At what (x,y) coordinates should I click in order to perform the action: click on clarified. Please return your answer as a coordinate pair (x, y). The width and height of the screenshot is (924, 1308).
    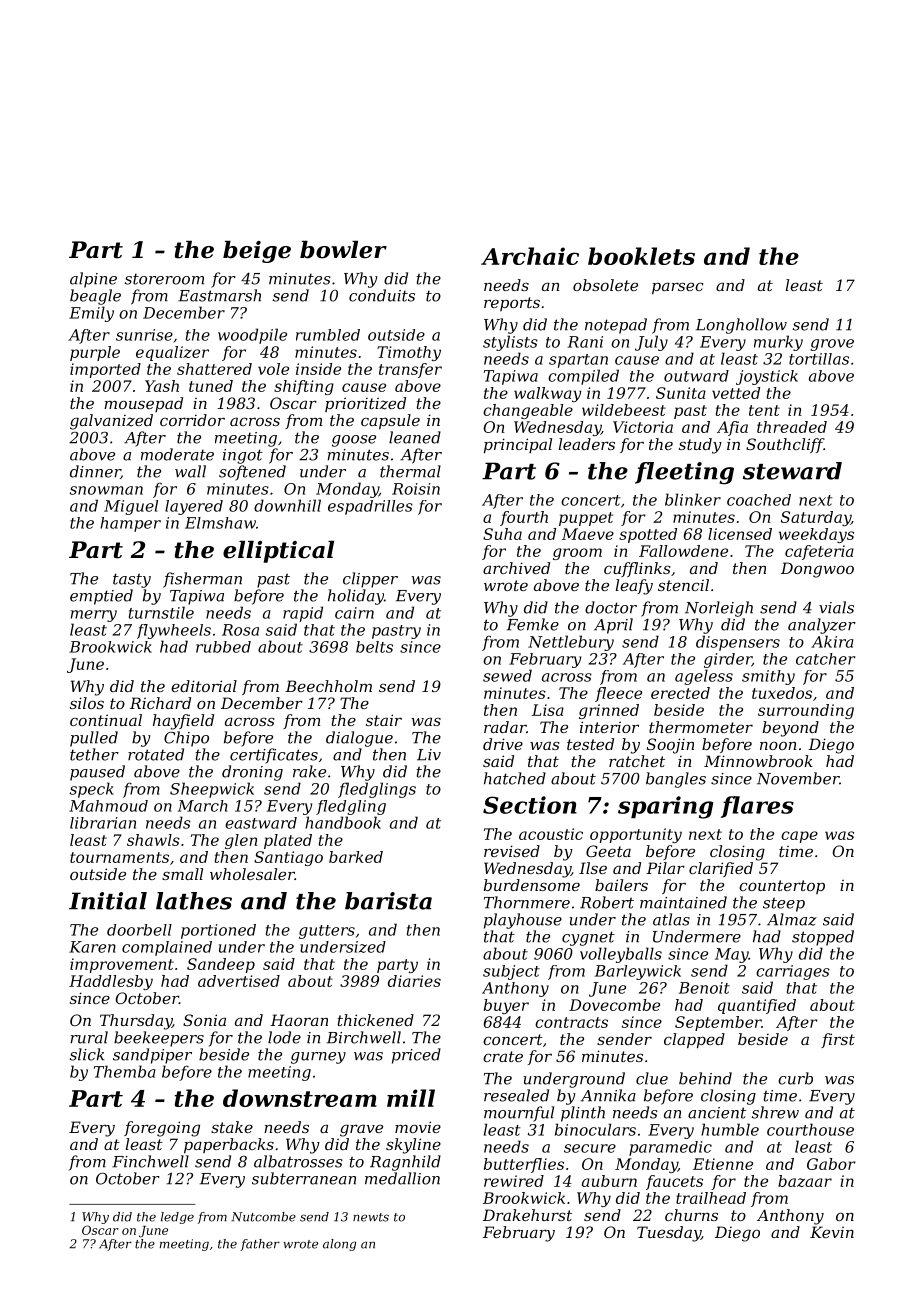
    Looking at the image, I should click on (721, 869).
